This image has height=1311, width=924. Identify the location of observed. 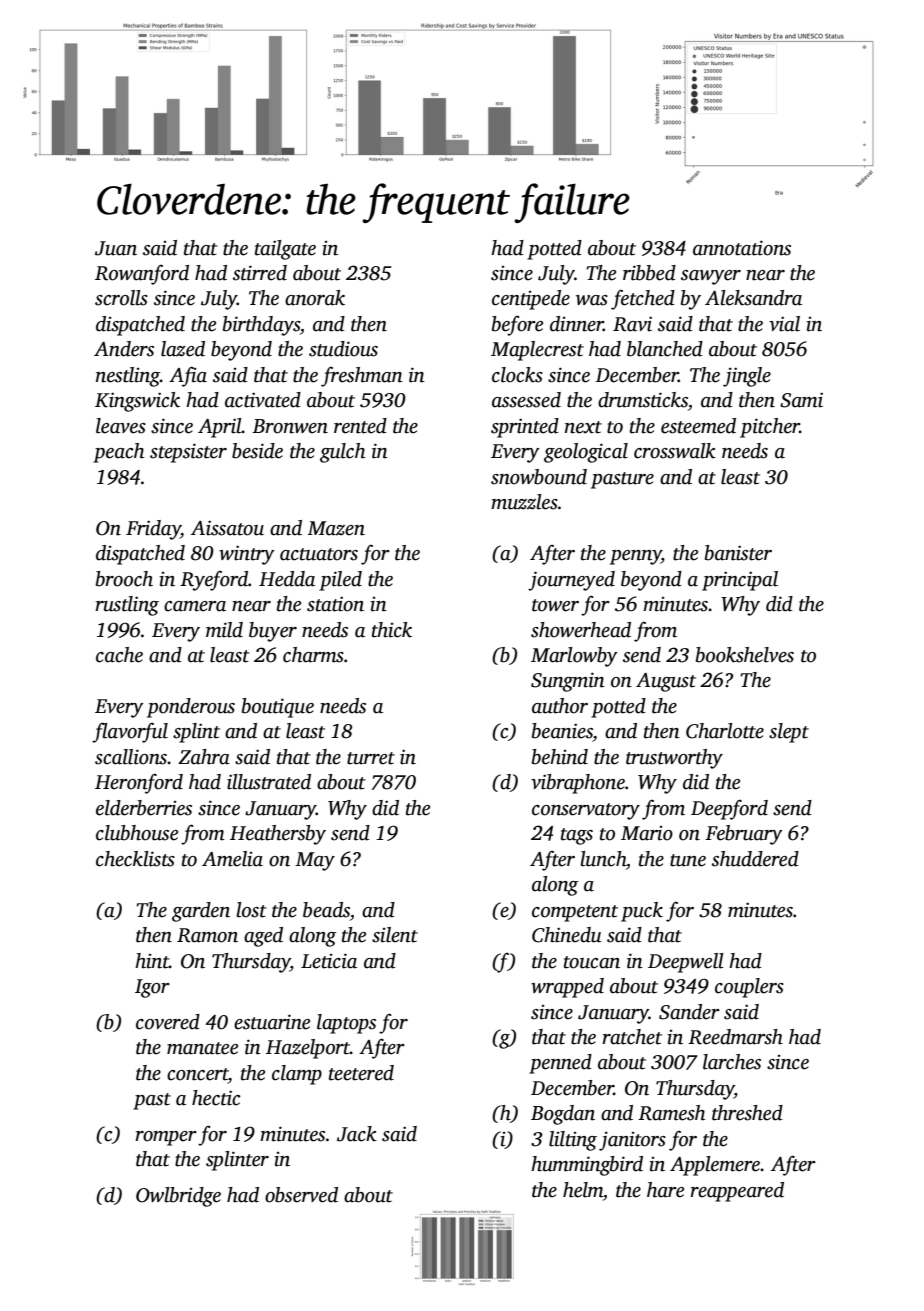
(301, 1195).
